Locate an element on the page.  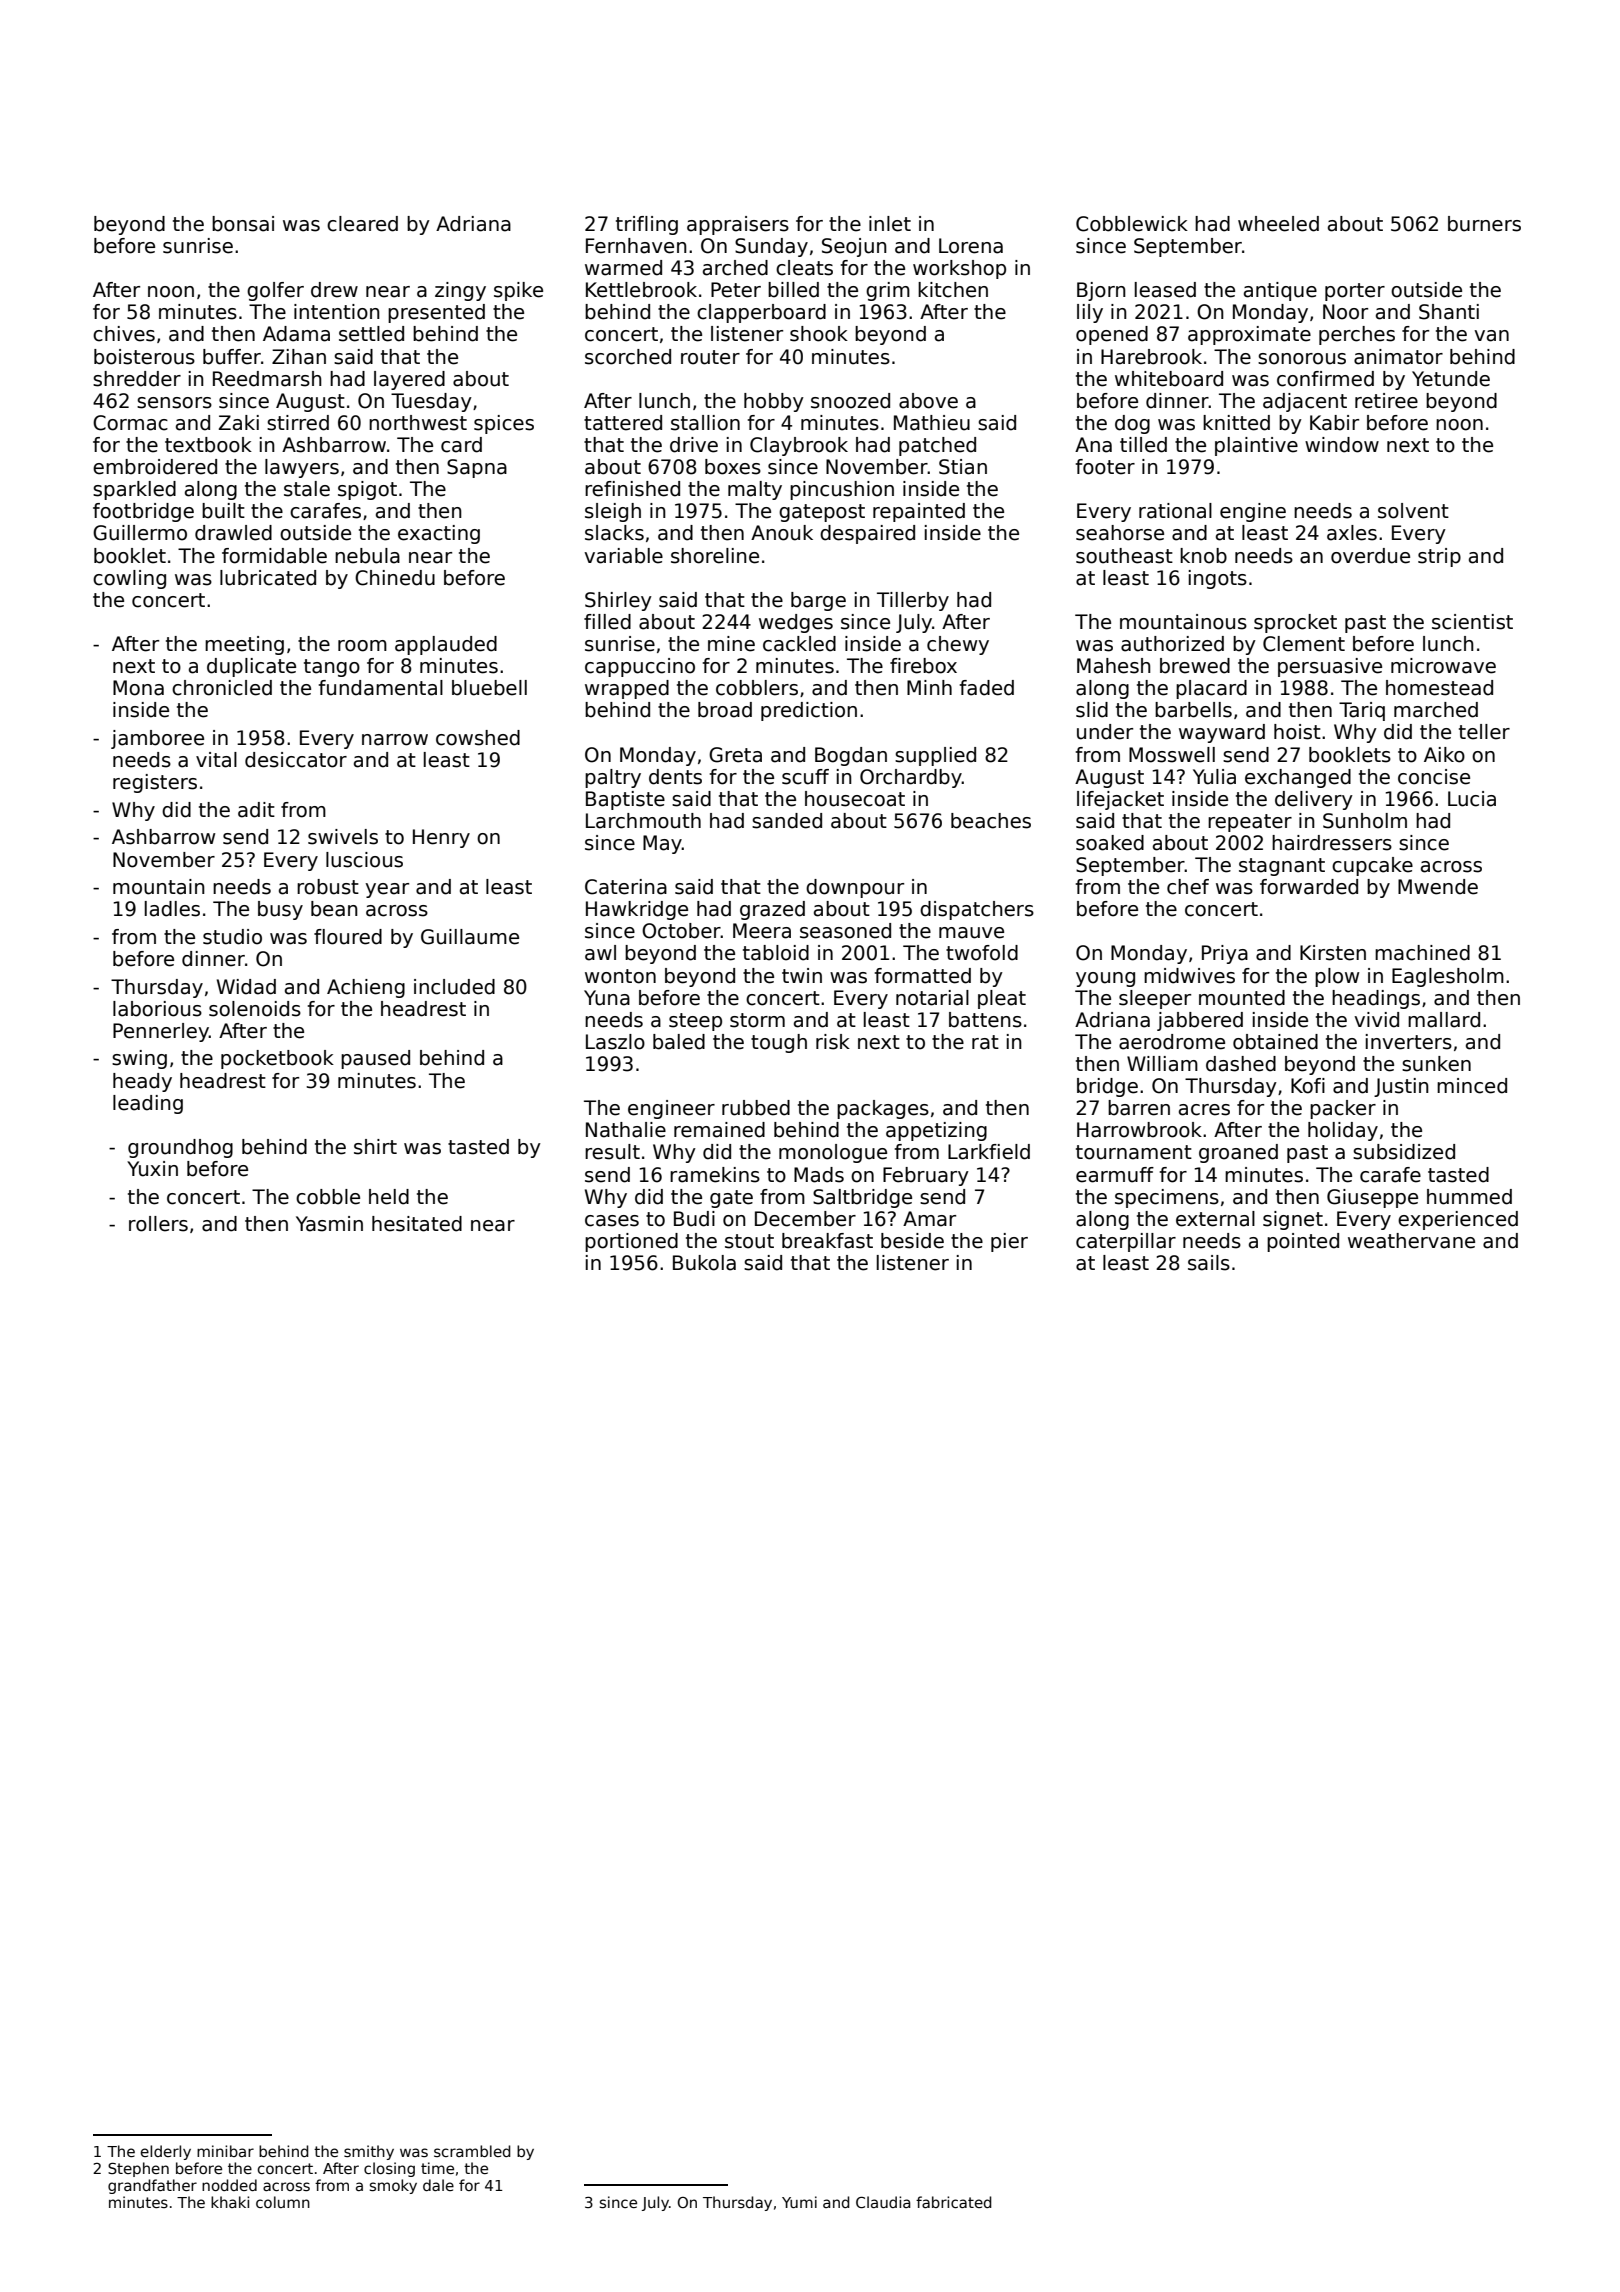
shirt is located at coordinates (375, 1147).
